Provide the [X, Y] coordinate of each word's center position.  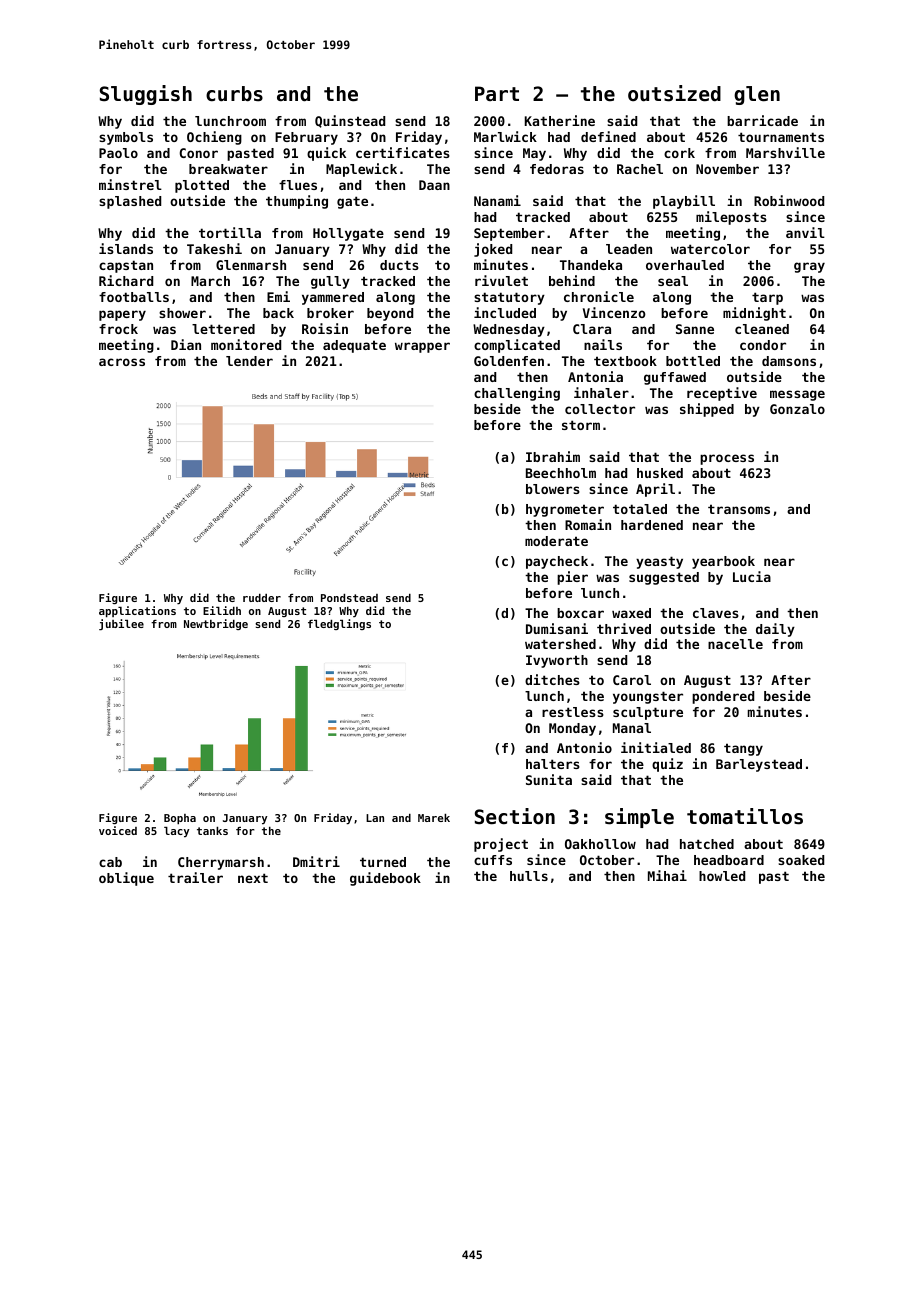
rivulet [501, 280]
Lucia [752, 576]
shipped [707, 410]
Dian [186, 344]
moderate [556, 541]
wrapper [422, 347]
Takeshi [214, 248]
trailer [195, 877]
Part [497, 93]
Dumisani [557, 628]
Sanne [695, 329]
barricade [762, 120]
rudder [262, 598]
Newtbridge [216, 624]
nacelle [735, 644]
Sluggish [146, 95]
